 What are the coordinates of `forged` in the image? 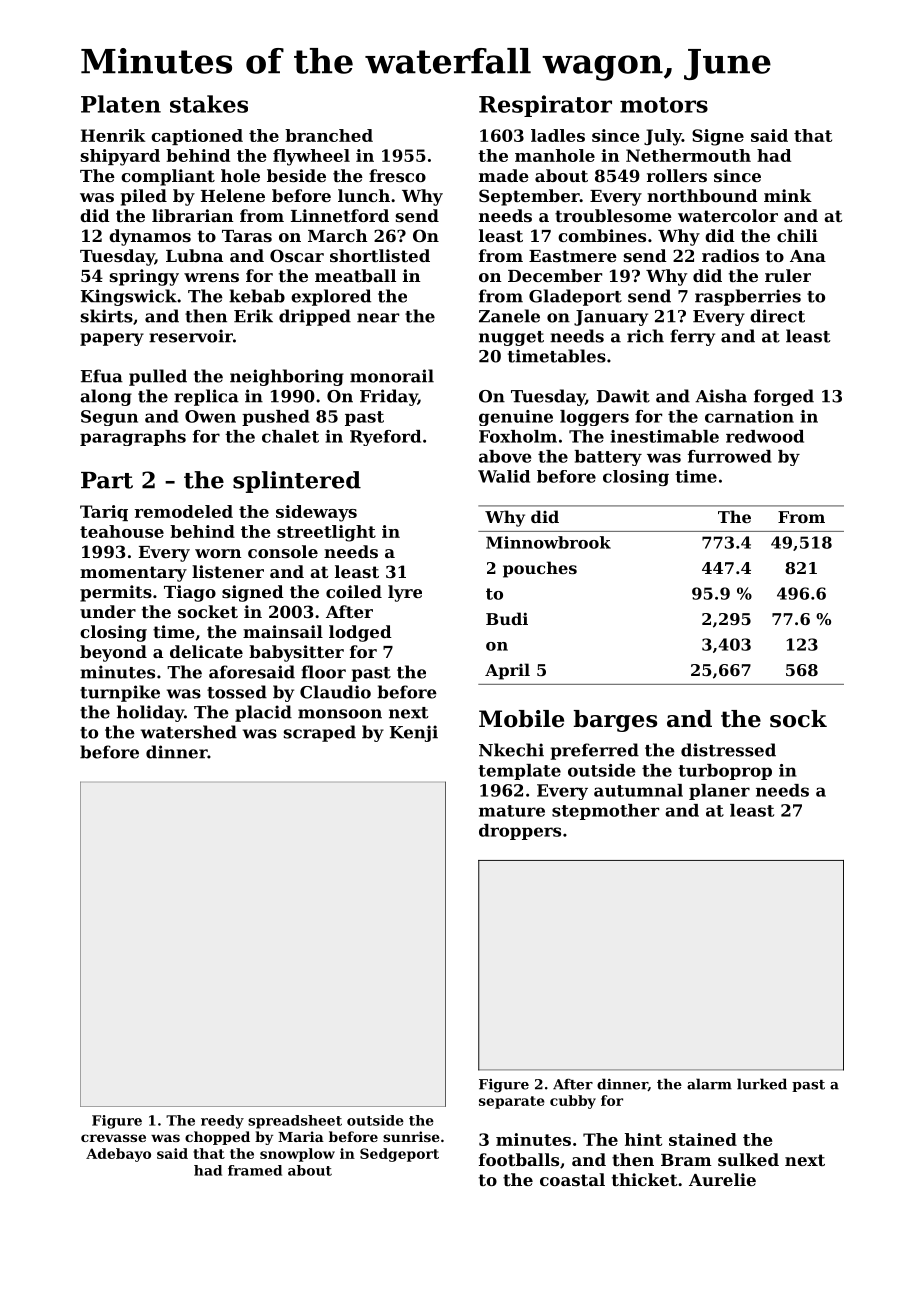 It's located at (784, 397).
